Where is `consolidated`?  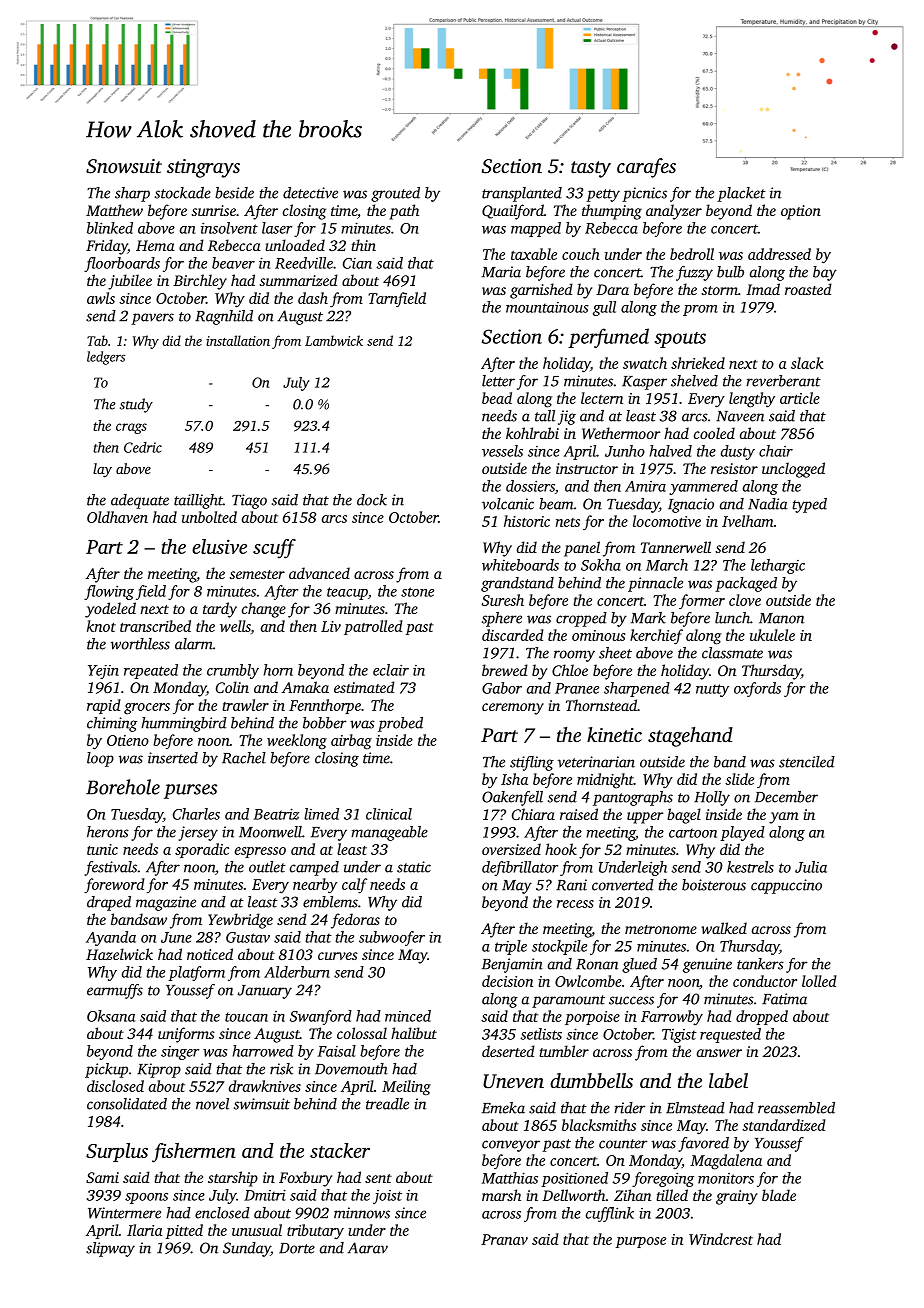
consolidated is located at coordinates (127, 1104).
